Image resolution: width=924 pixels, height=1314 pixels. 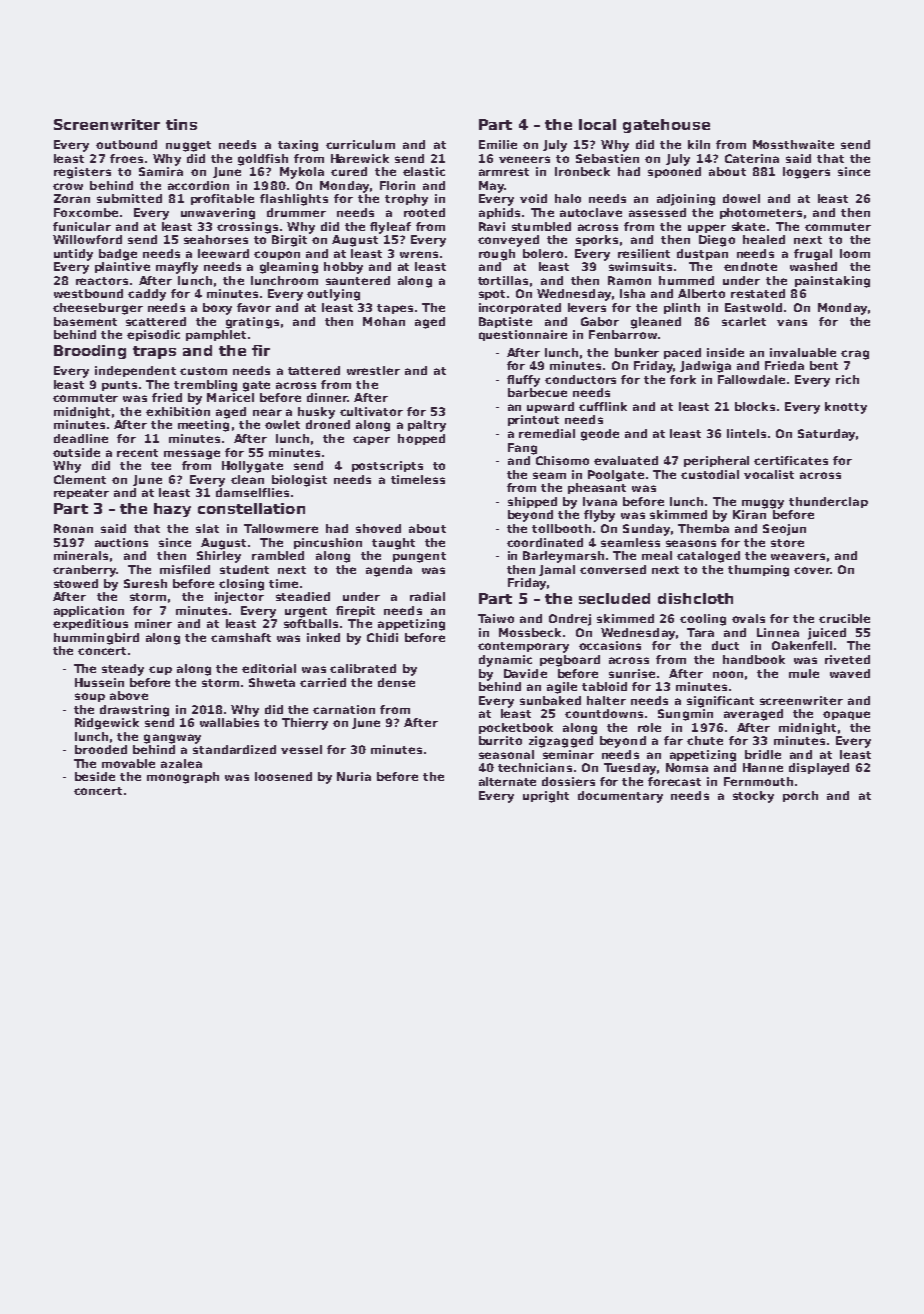 What do you see at coordinates (597, 124) in the screenshot?
I see `local` at bounding box center [597, 124].
